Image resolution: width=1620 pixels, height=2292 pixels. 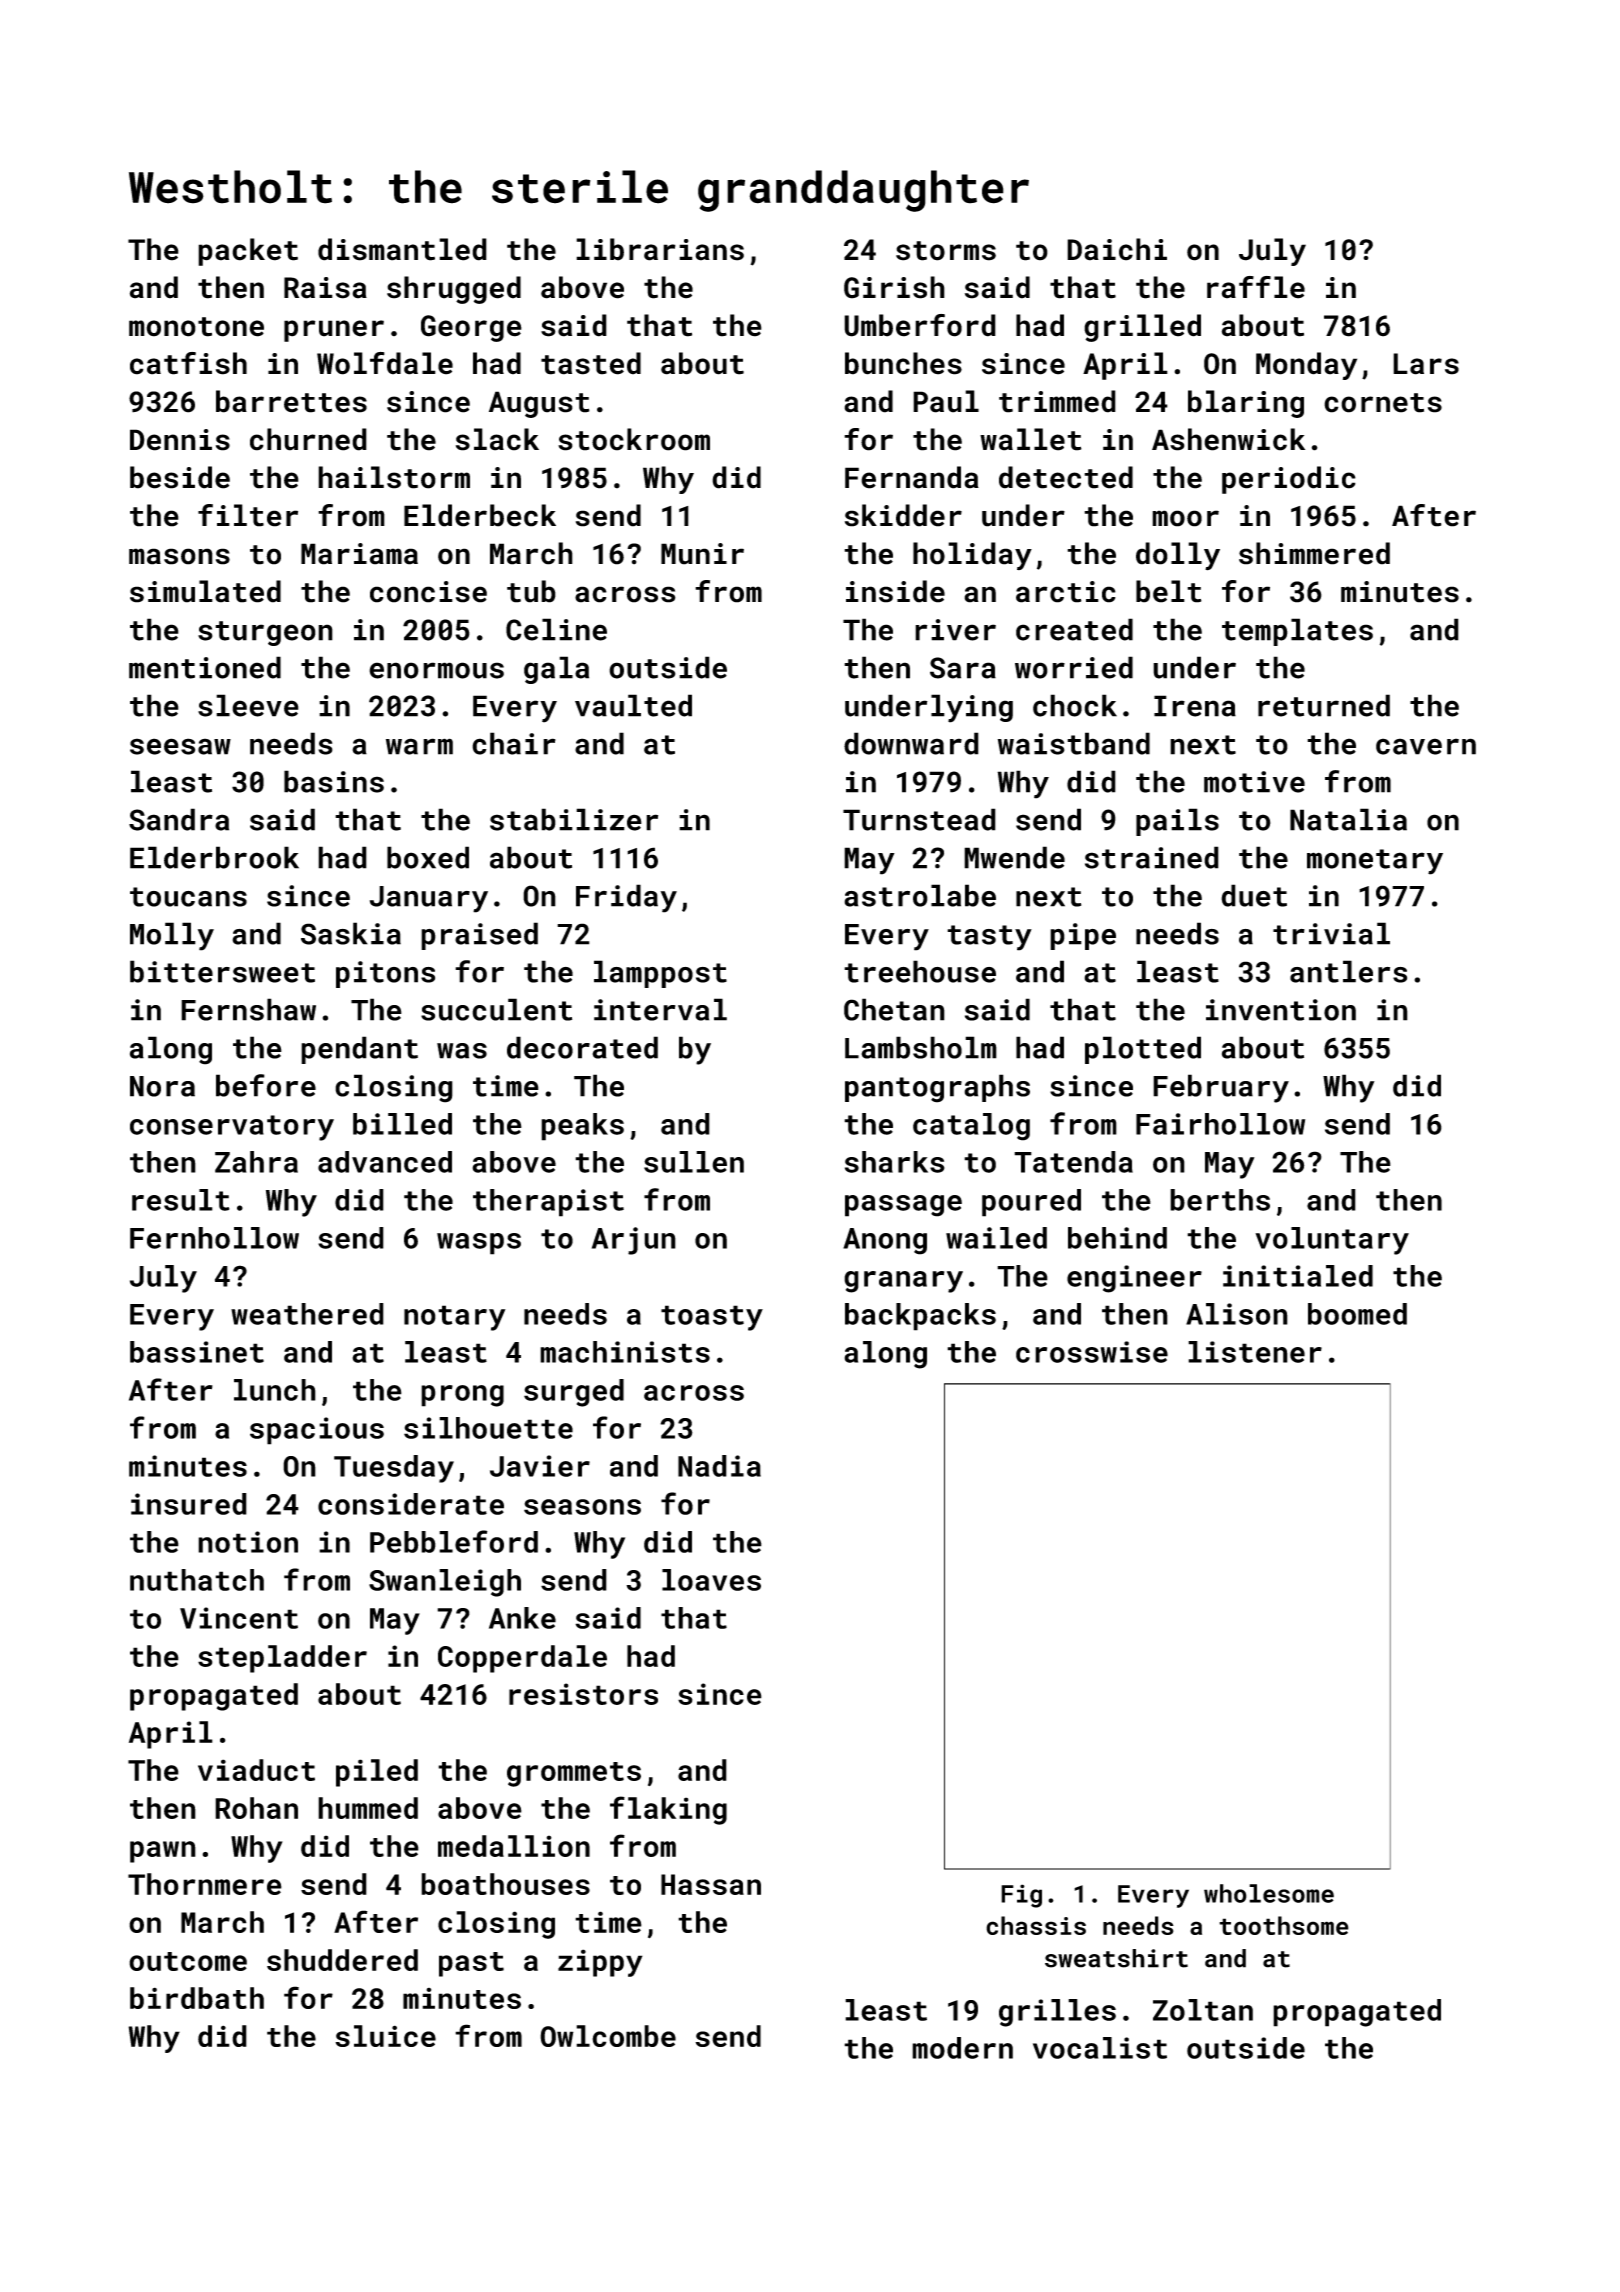 I want to click on bittersweet, so click(x=222, y=971).
